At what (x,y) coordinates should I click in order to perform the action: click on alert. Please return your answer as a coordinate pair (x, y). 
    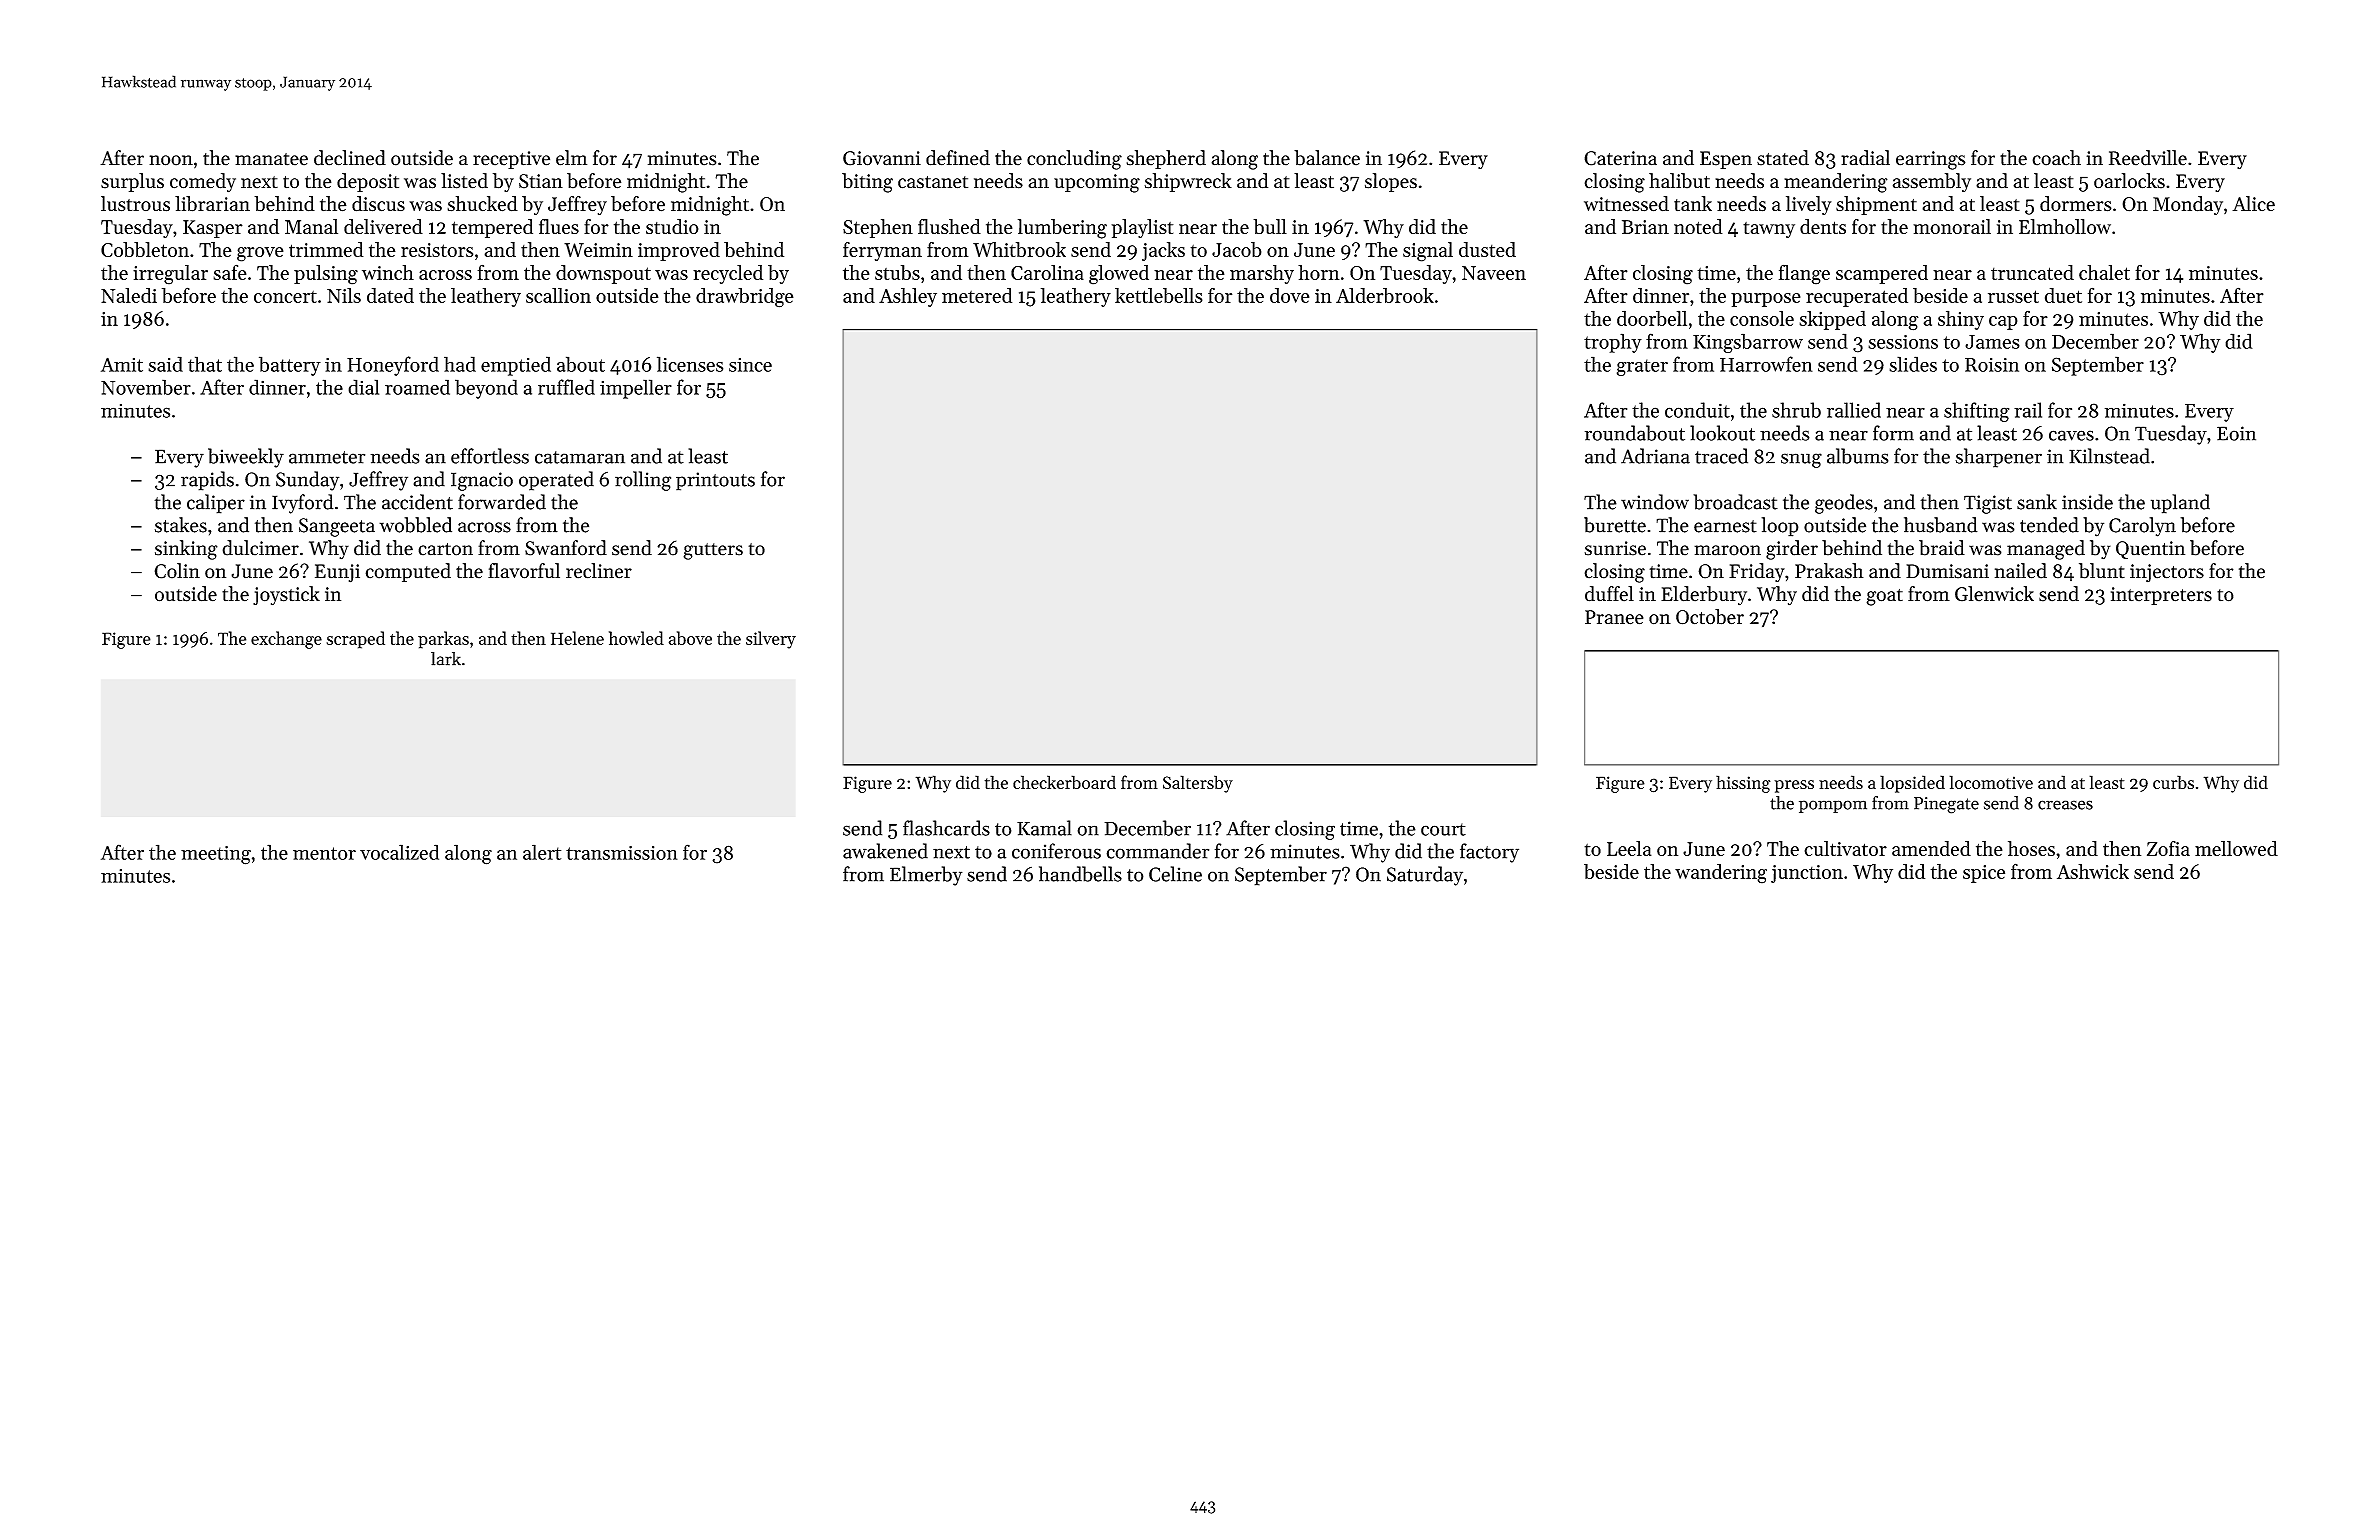
    Looking at the image, I should click on (542, 852).
